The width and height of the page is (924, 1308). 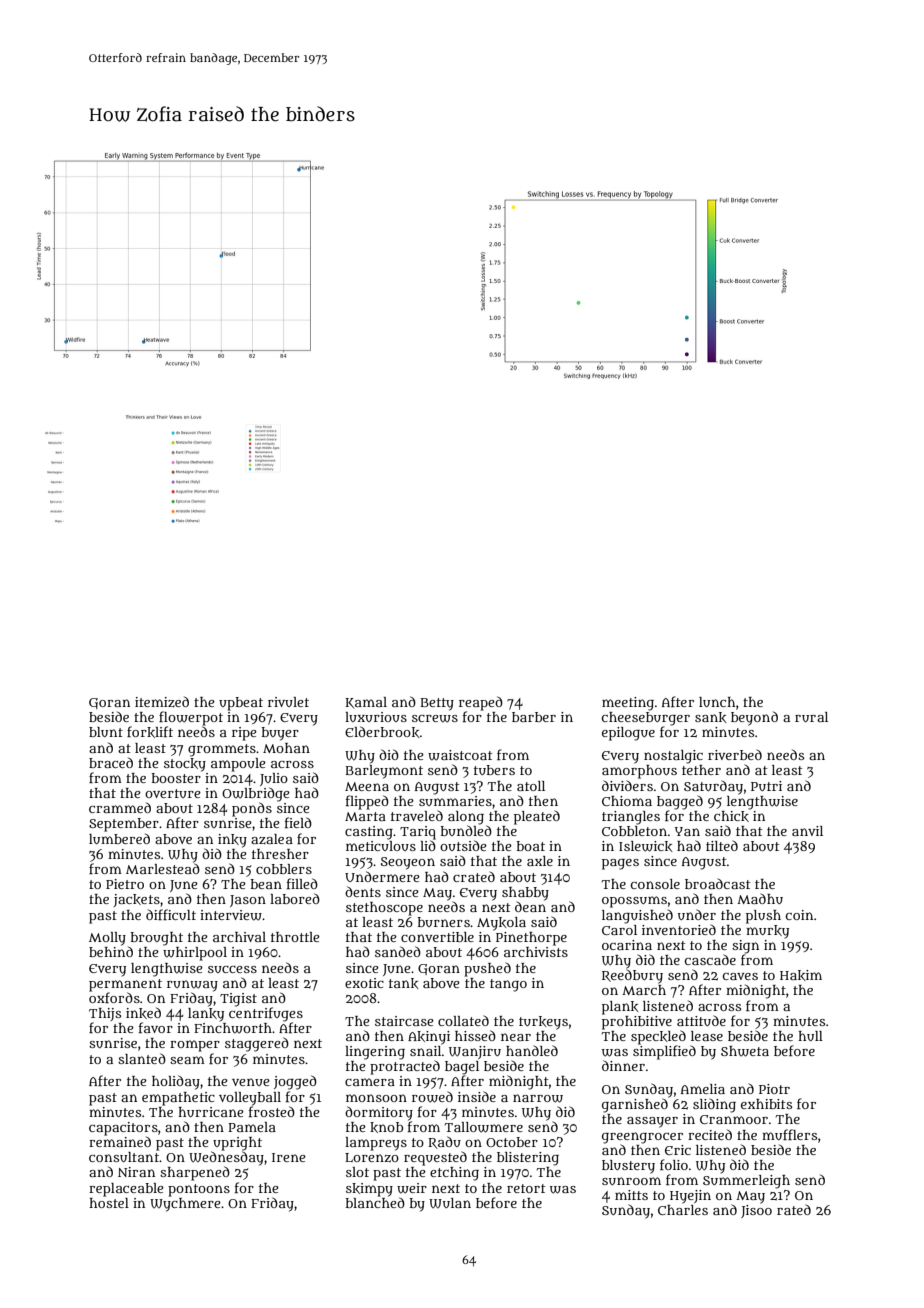 What do you see at coordinates (150, 732) in the page?
I see `forklift` at bounding box center [150, 732].
